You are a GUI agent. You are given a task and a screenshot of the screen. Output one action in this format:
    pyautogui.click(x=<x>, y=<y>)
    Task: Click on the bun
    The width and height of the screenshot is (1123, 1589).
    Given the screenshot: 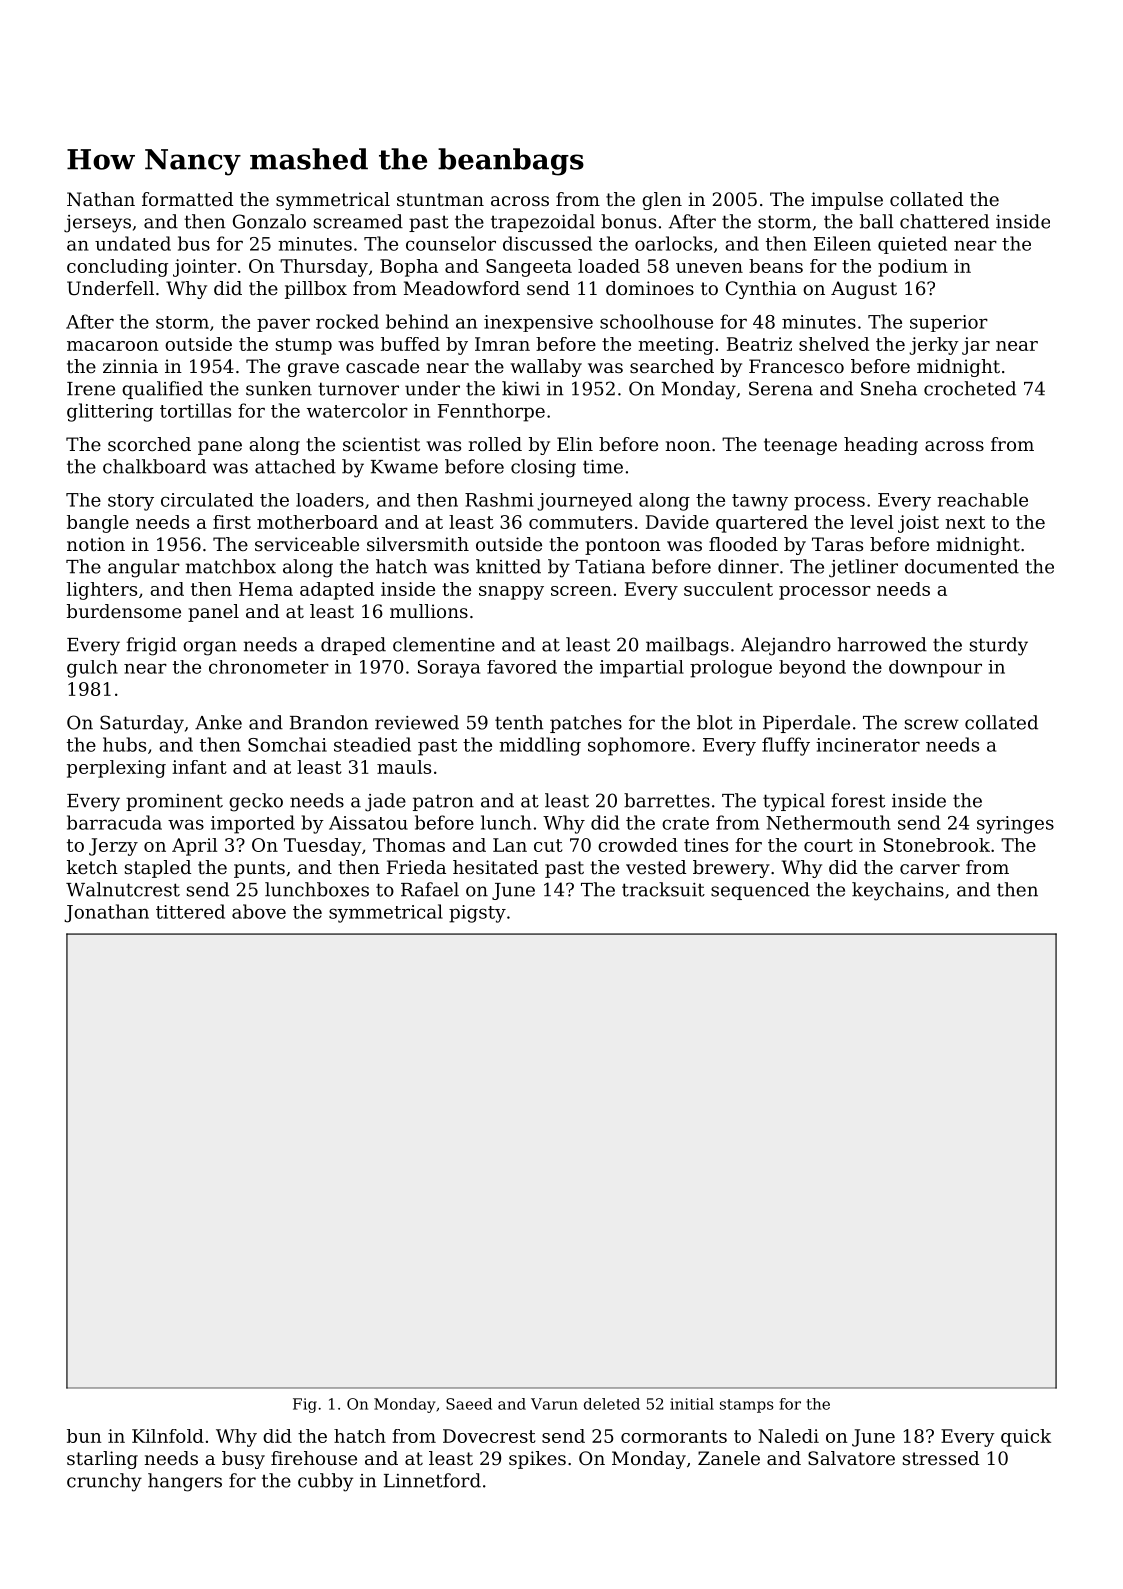 What is the action you would take?
    pyautogui.click(x=84, y=1436)
